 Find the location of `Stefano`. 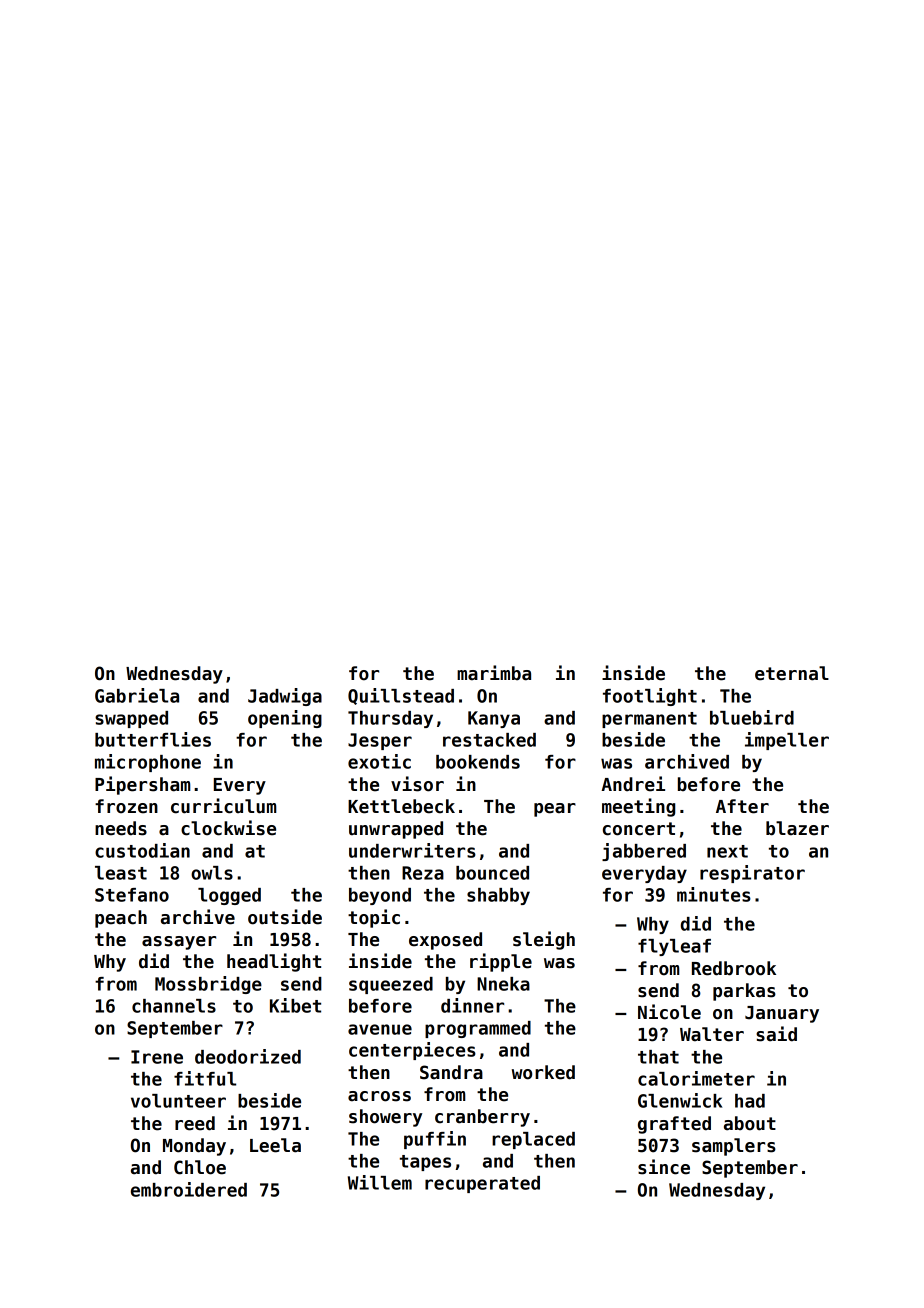

Stefano is located at coordinates (132, 895).
